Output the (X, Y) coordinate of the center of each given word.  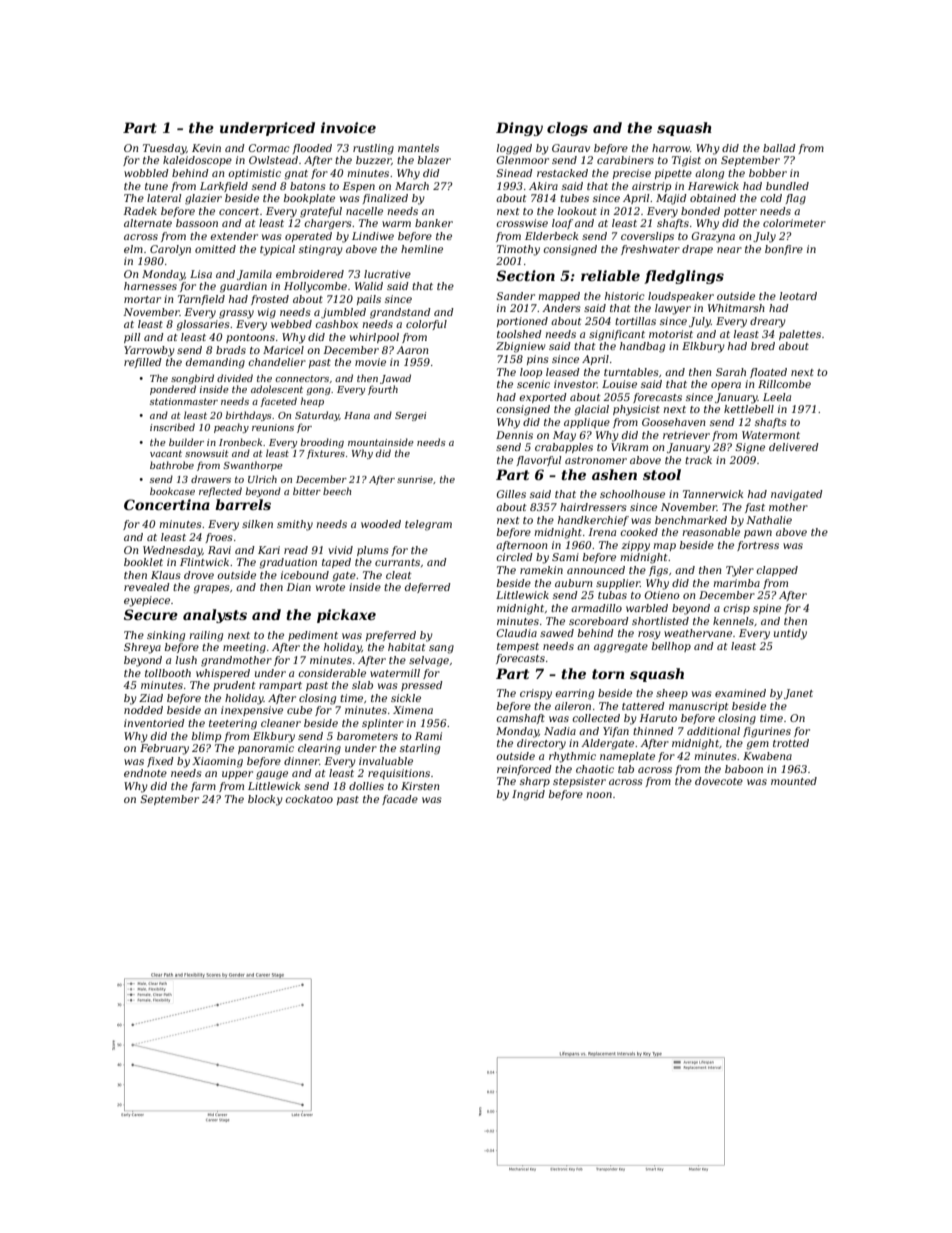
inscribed (172, 427)
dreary (768, 322)
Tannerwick (713, 494)
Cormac (269, 148)
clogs (567, 129)
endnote (145, 773)
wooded (381, 524)
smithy (295, 525)
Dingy (519, 129)
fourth (383, 390)
